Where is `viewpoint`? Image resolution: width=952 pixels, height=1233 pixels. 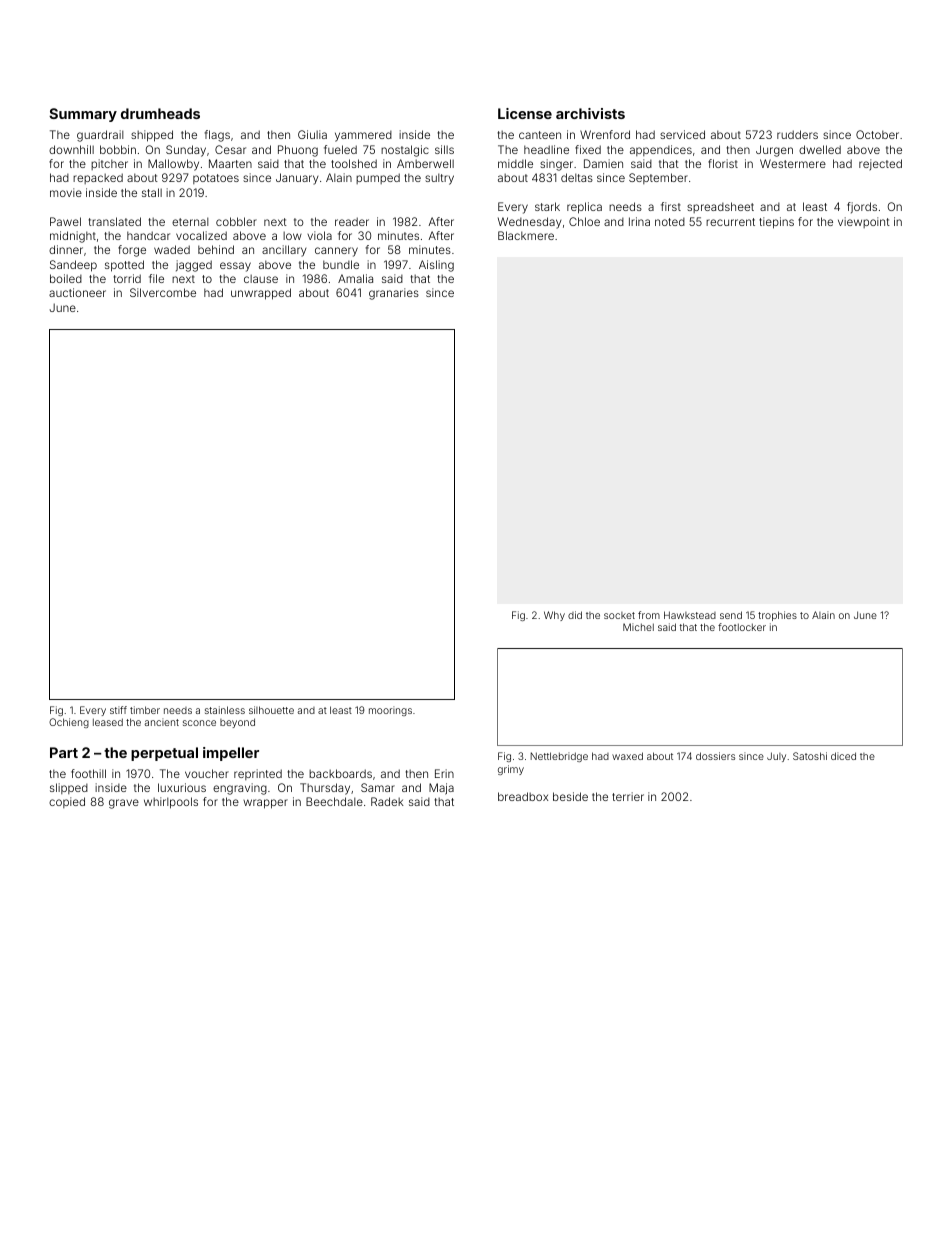
viewpoint is located at coordinates (864, 222).
